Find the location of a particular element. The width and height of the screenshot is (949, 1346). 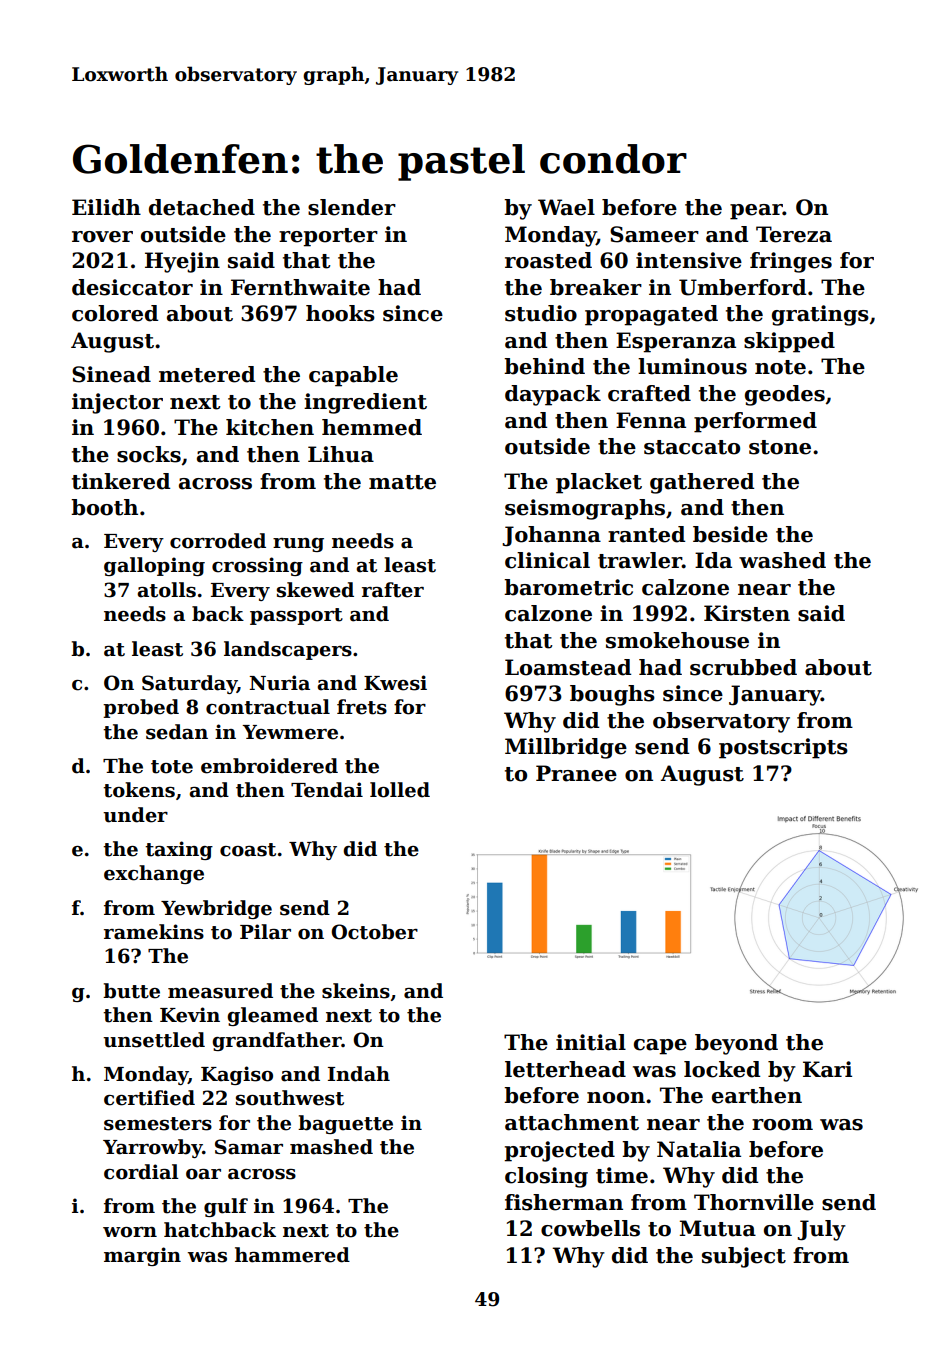

Tendai is located at coordinates (327, 790).
